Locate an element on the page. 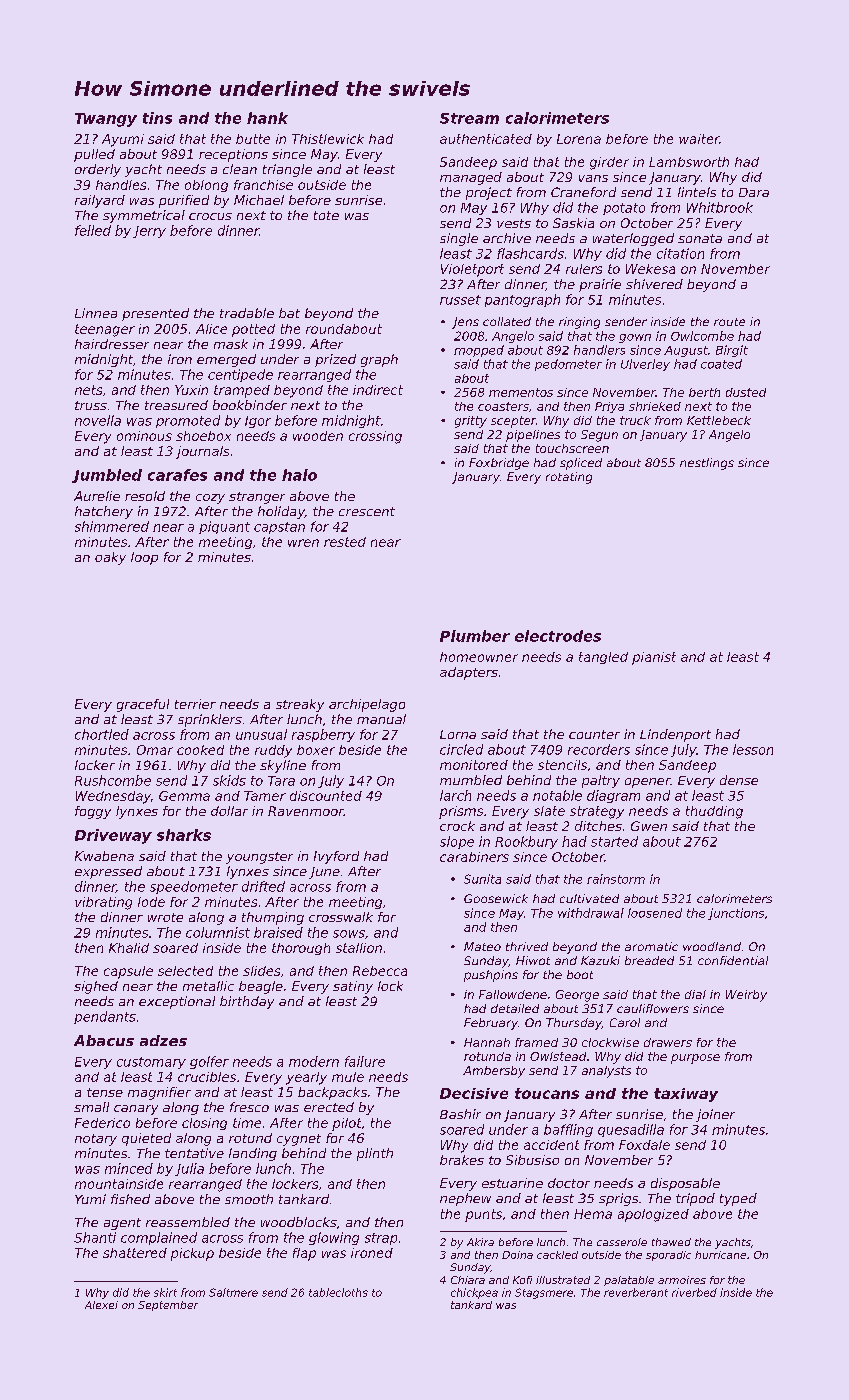  potted is located at coordinates (253, 330).
